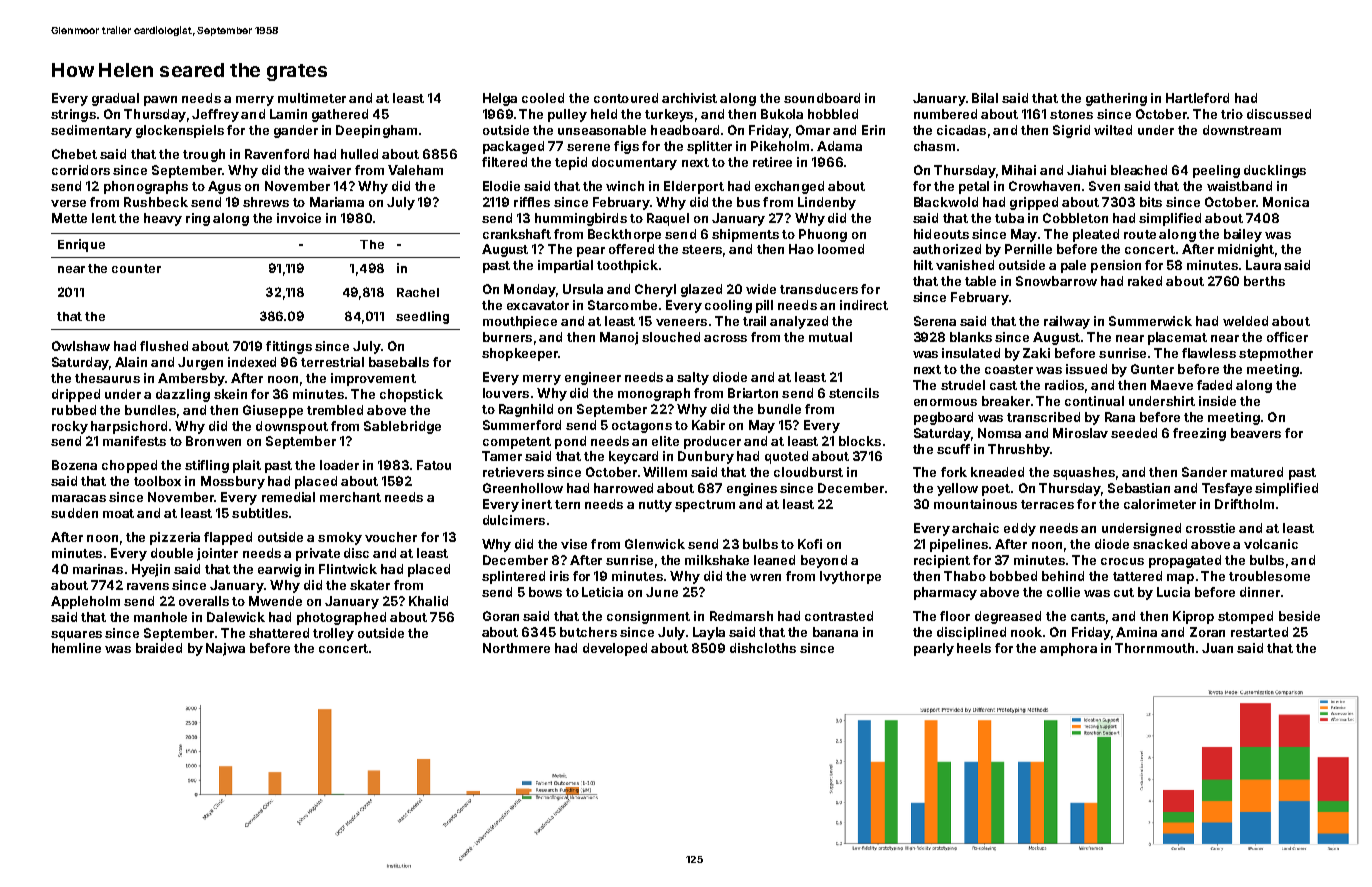 This screenshot has width=1372, height=887. Describe the element at coordinates (70, 427) in the screenshot. I see `rocky` at that location.
